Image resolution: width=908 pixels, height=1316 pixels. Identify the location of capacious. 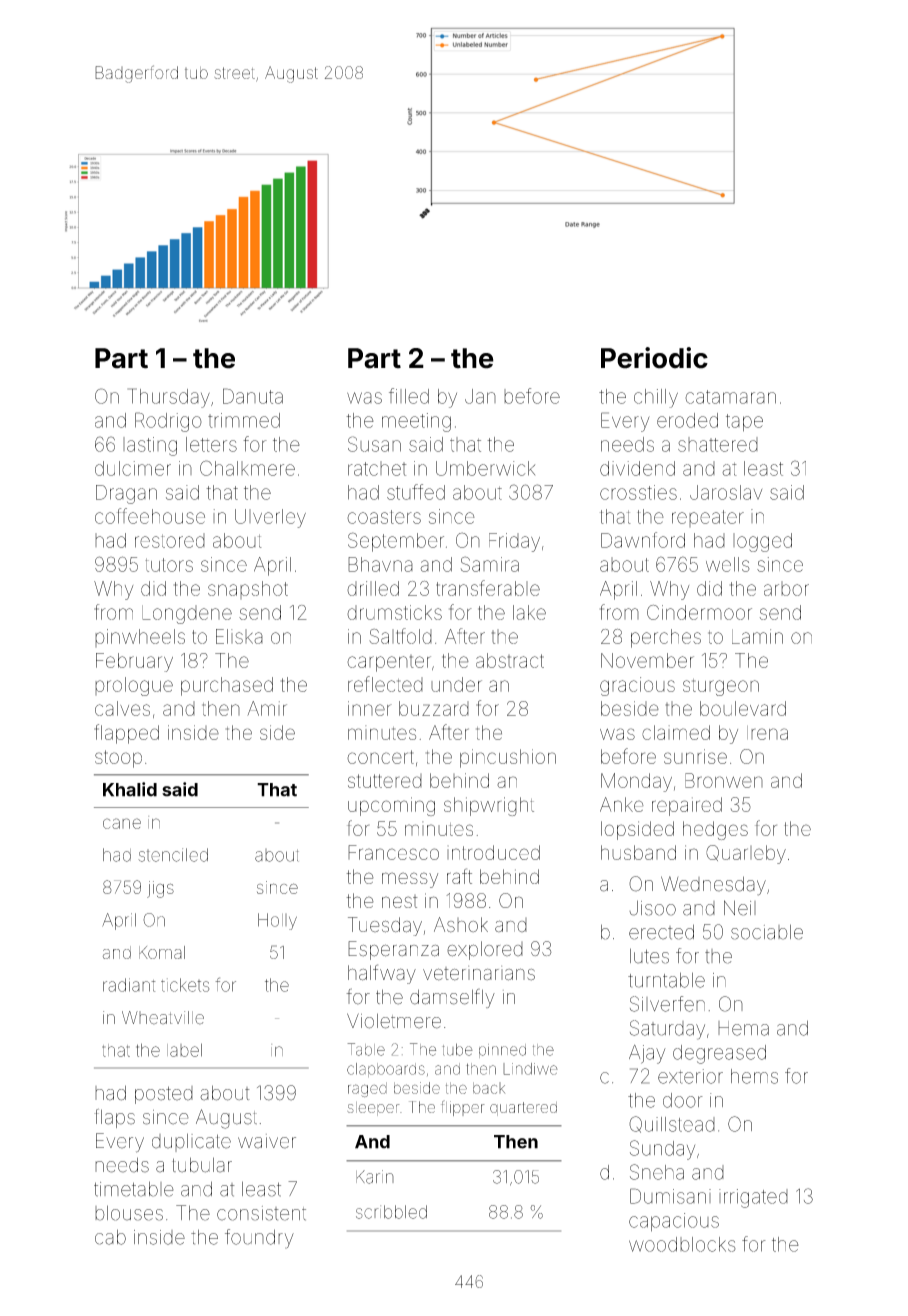
(674, 1222).
